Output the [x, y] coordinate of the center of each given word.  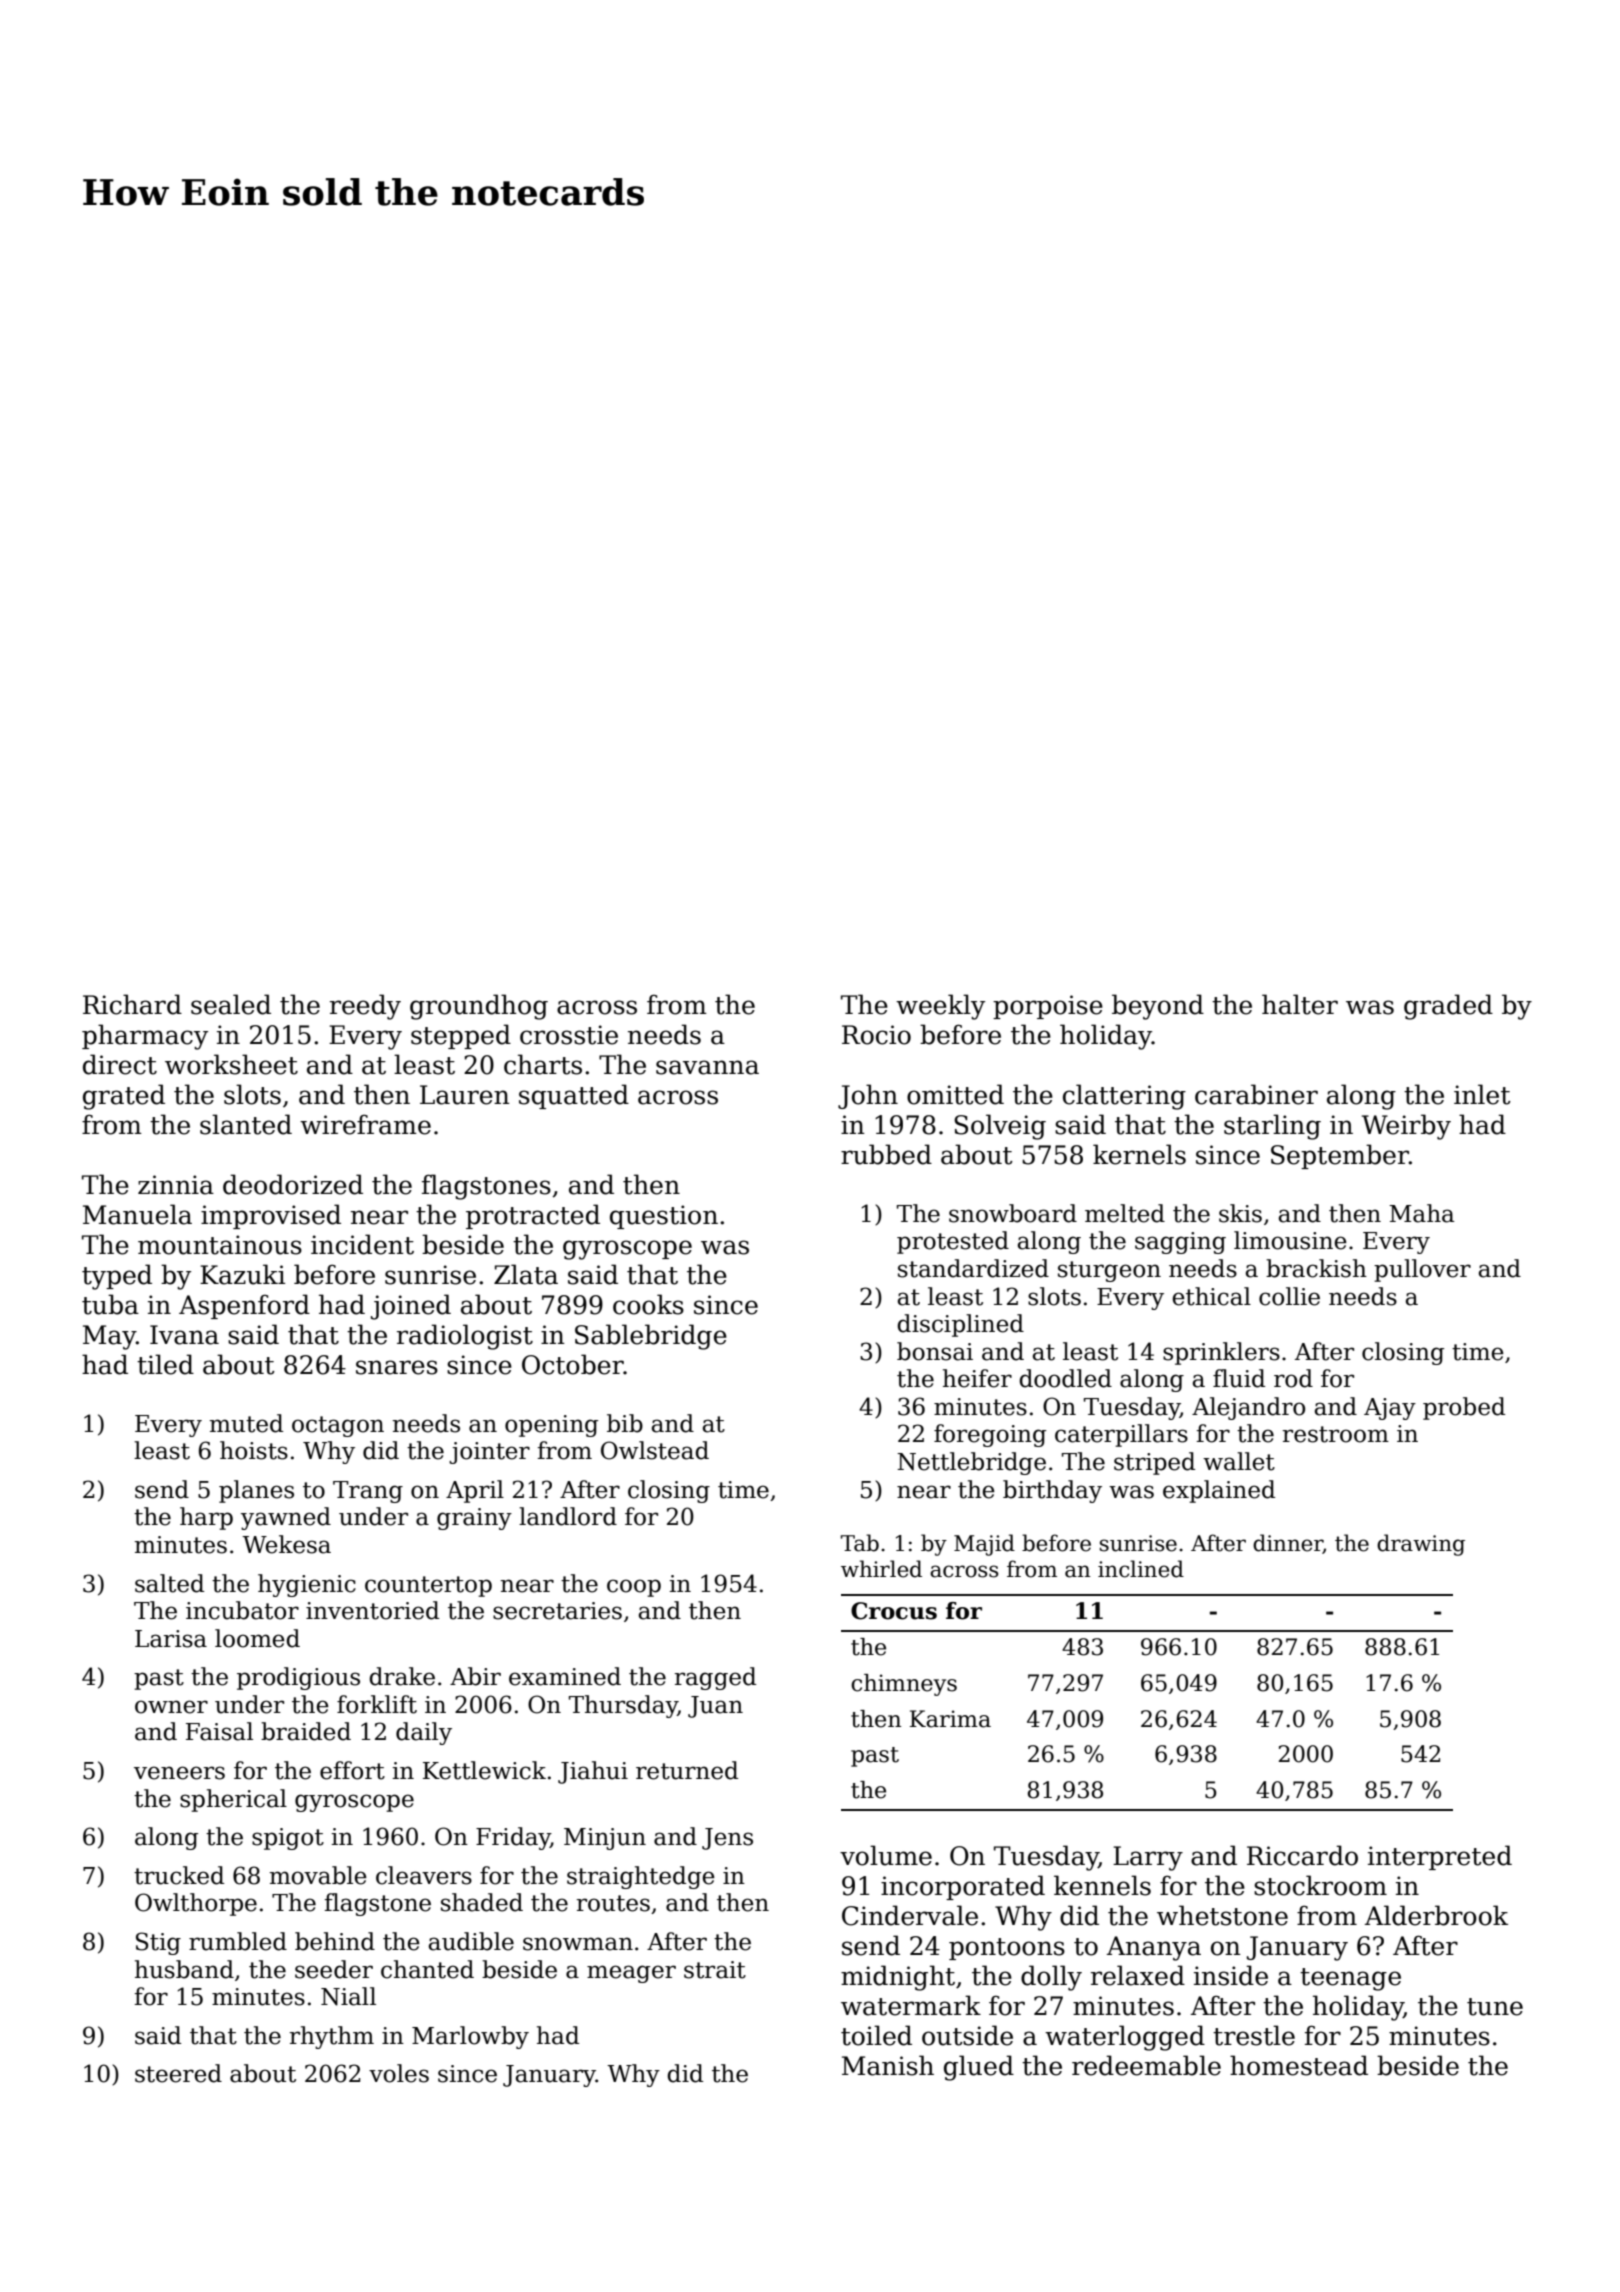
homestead [1299, 2065]
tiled [165, 1364]
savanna [707, 1067]
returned [687, 1770]
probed [1464, 1408]
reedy [365, 1007]
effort [352, 1770]
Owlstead [655, 1450]
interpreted [1440, 1857]
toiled [876, 2035]
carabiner [1256, 1094]
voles [399, 2073]
